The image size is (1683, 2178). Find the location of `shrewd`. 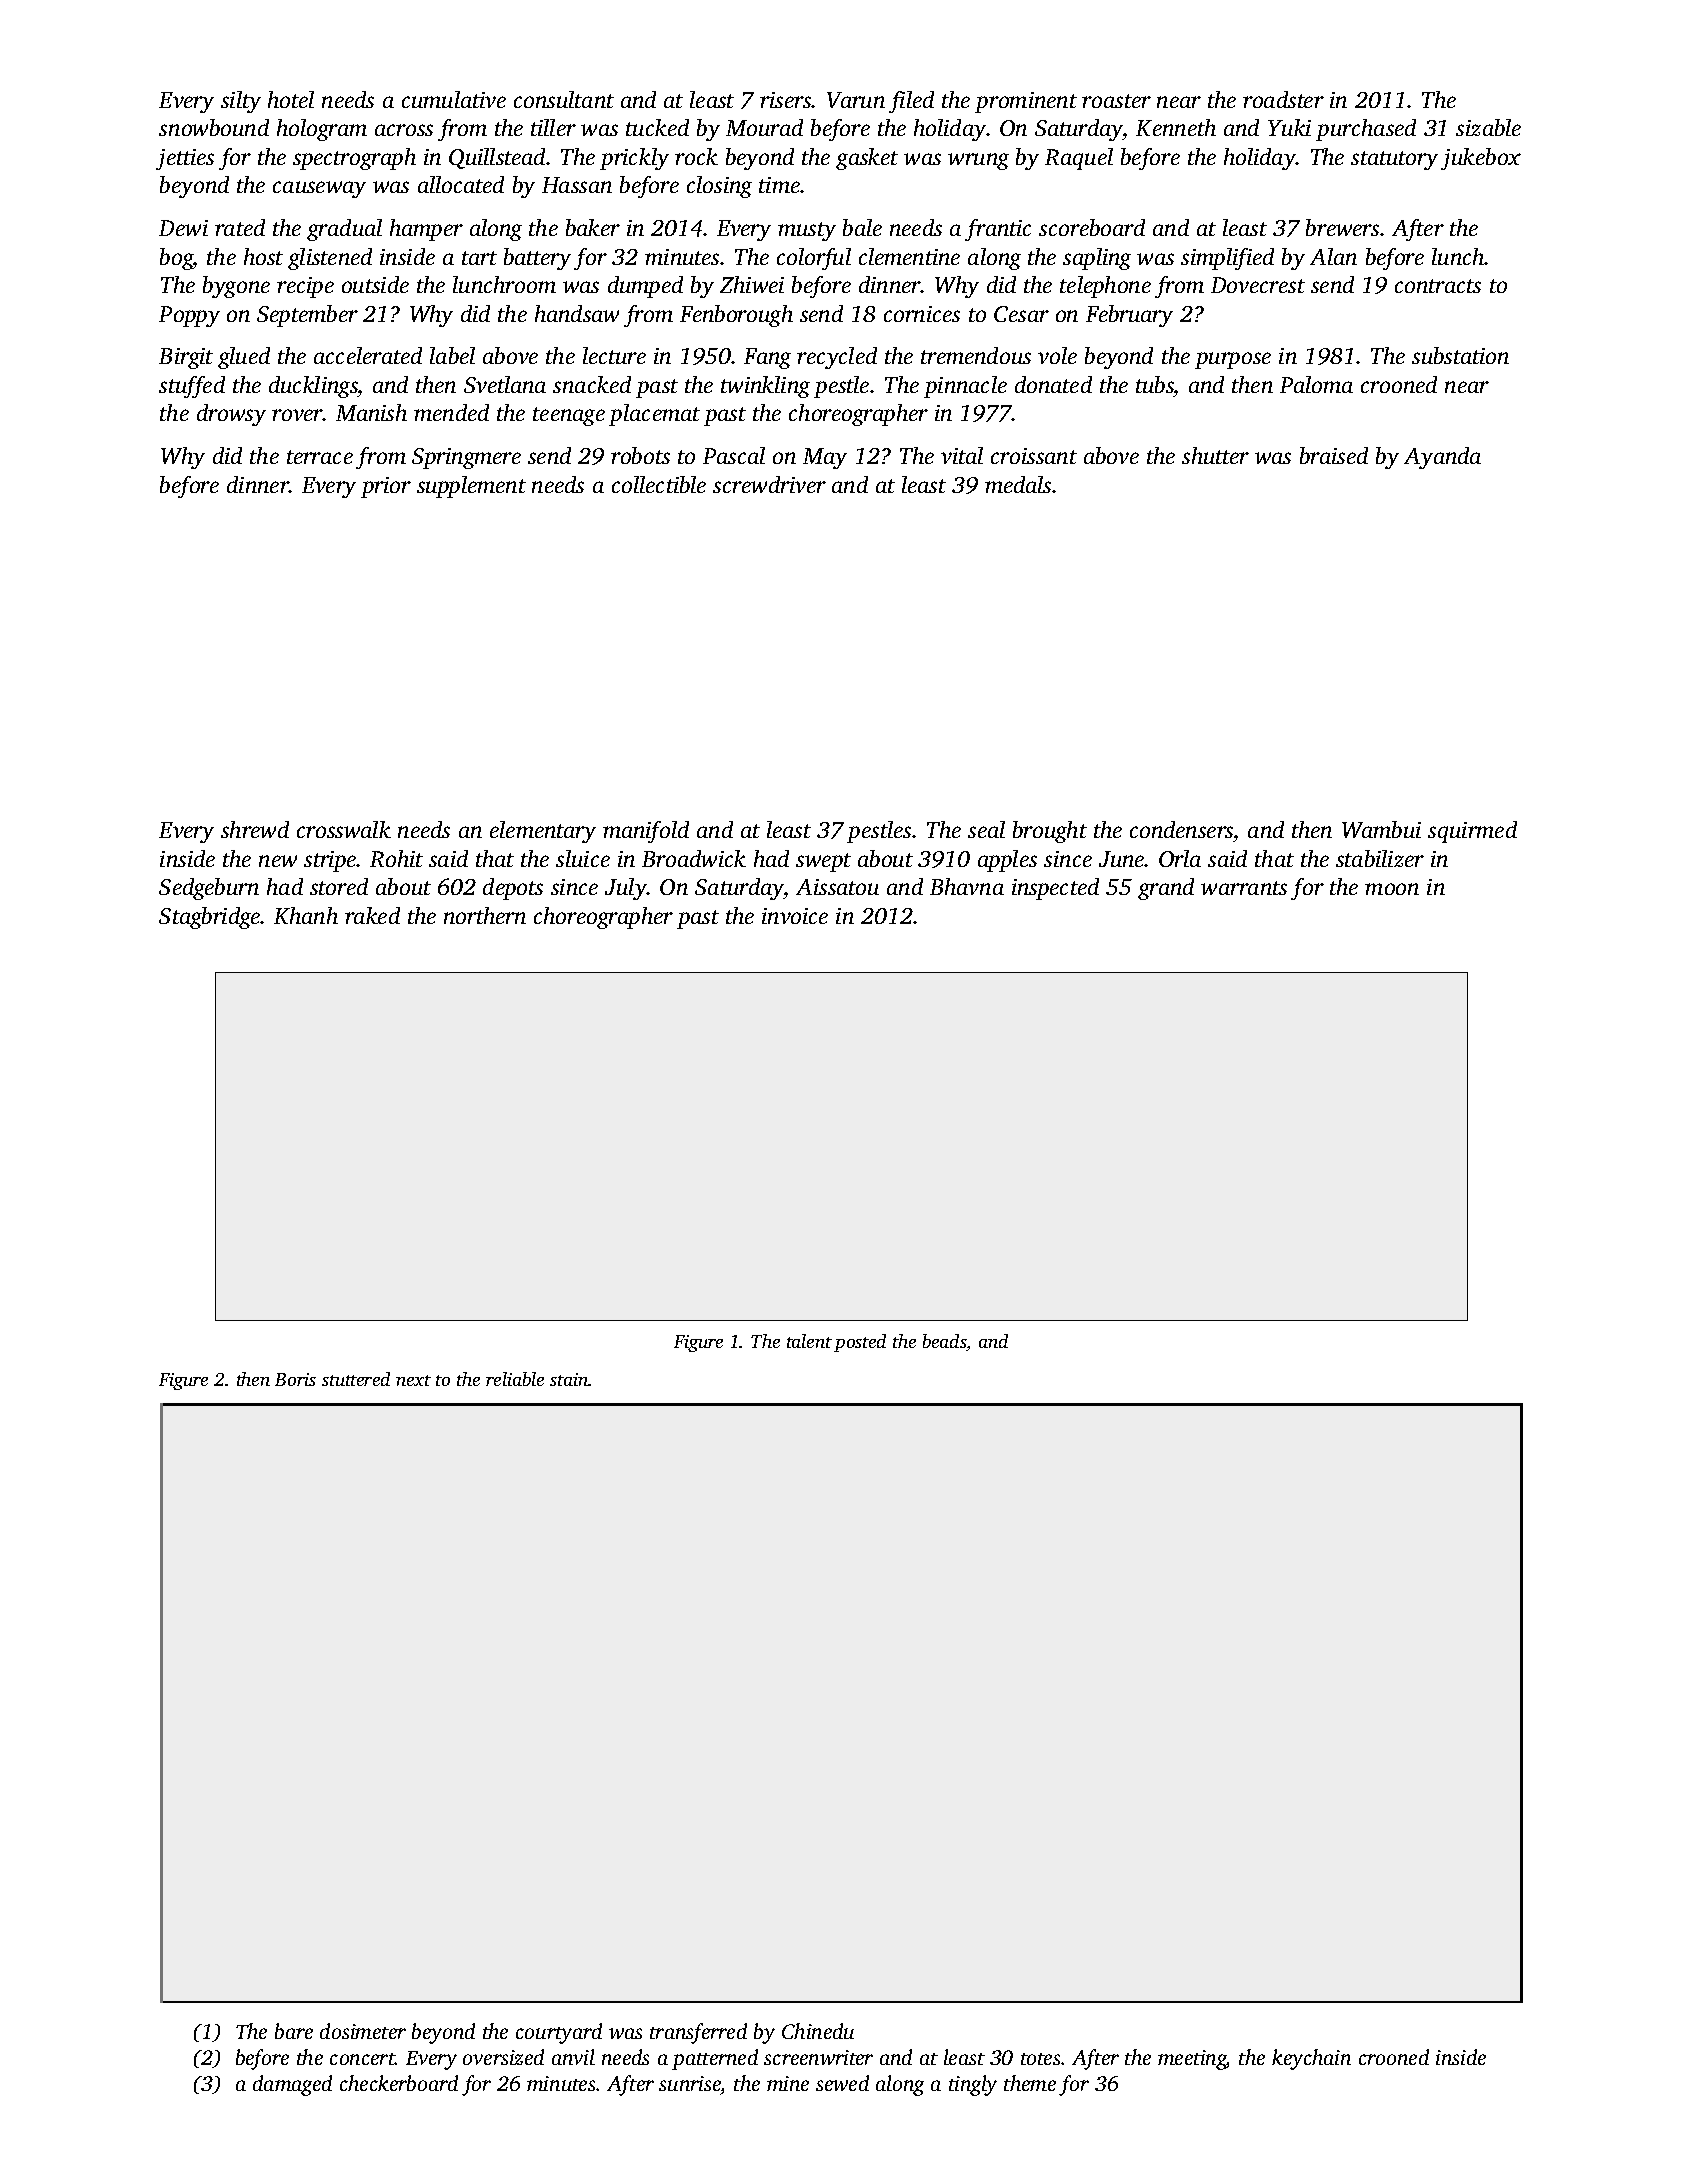

shrewd is located at coordinates (255, 829).
